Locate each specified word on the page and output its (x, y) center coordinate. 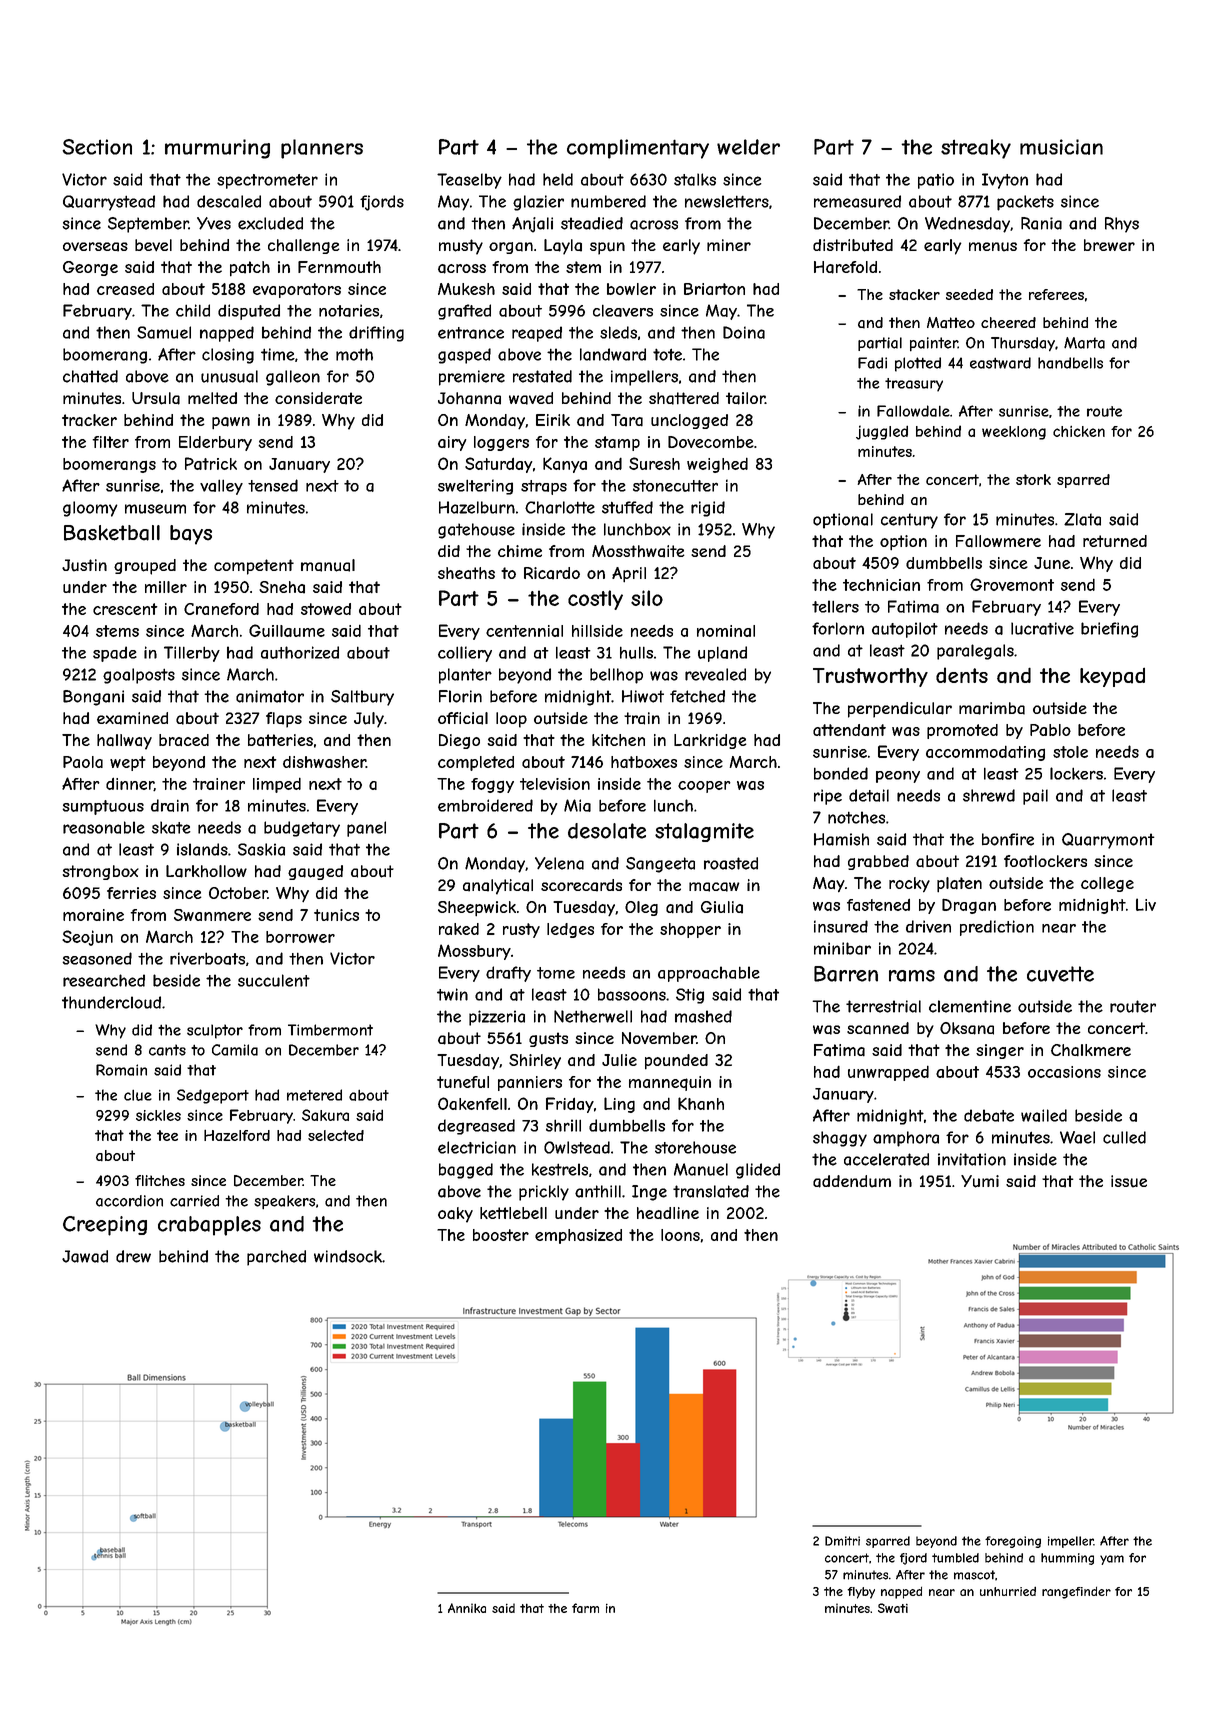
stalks (695, 179)
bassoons (632, 994)
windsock (348, 1256)
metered (314, 1095)
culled (1124, 1137)
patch (250, 269)
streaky (976, 149)
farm (585, 1608)
